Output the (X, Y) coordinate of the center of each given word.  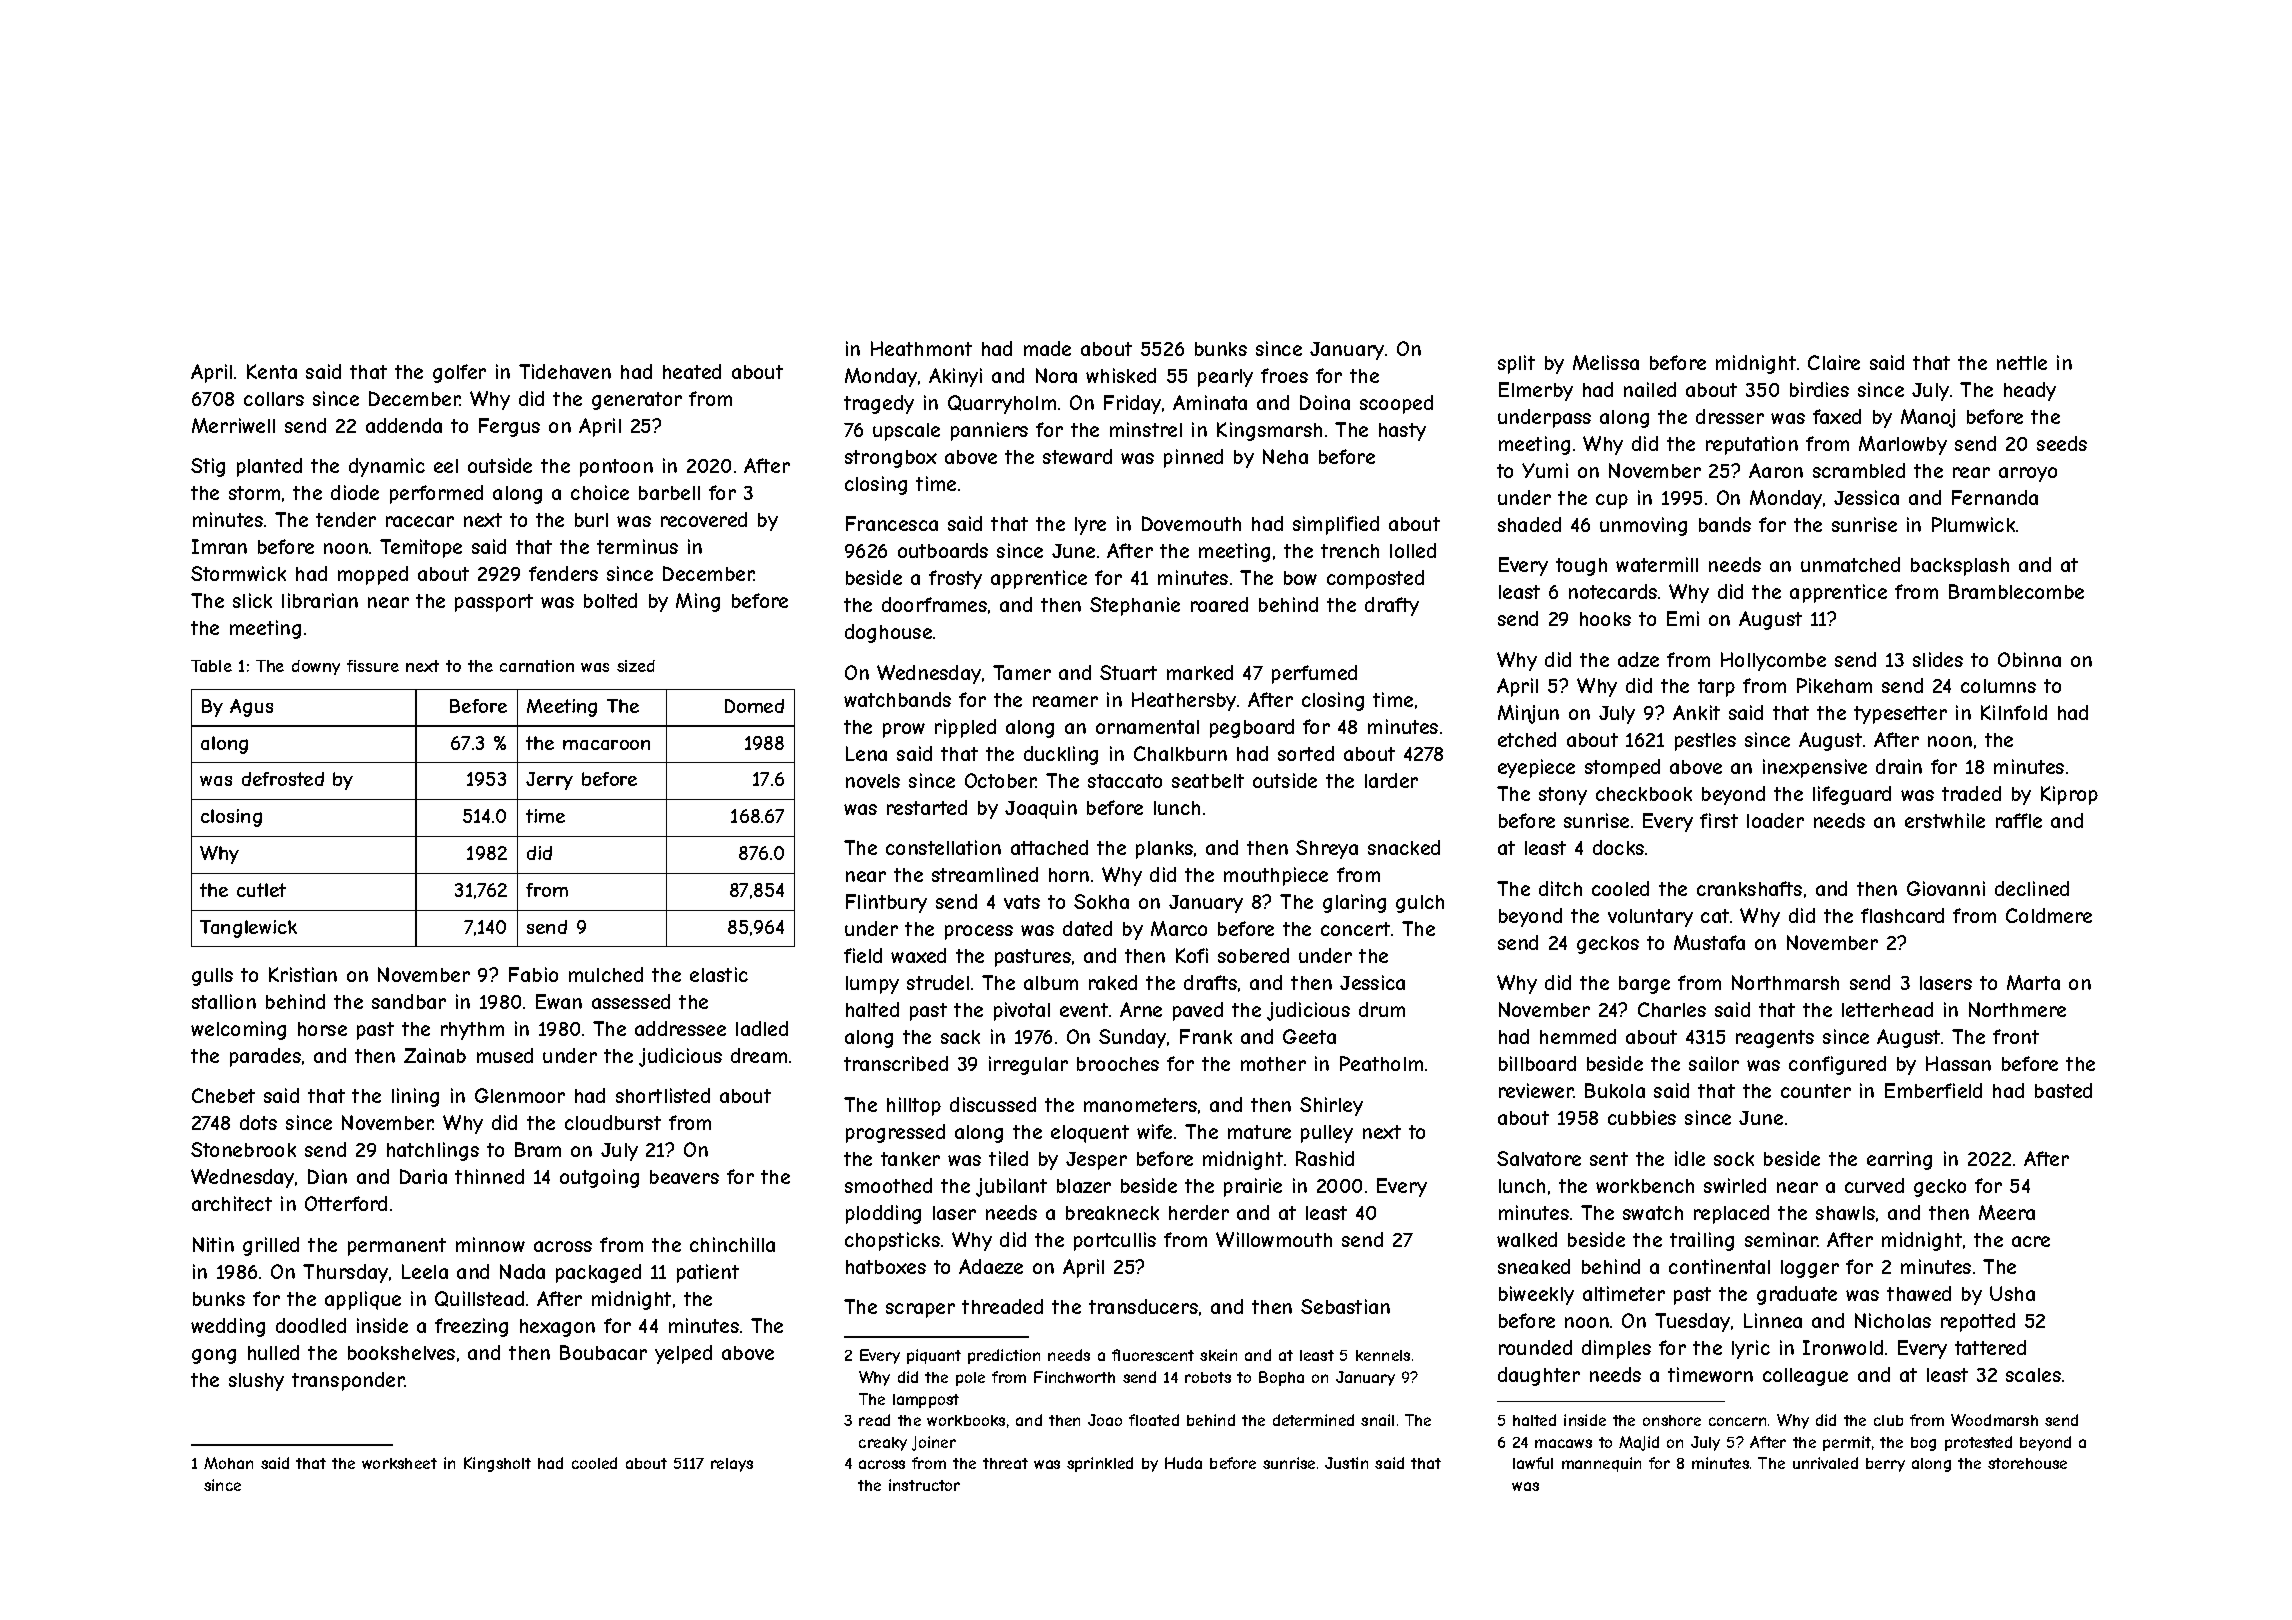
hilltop (914, 1106)
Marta (2033, 982)
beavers (684, 1177)
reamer (1065, 701)
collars (274, 399)
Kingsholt (497, 1464)
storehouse (2027, 1463)
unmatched (1850, 564)
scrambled (1859, 470)
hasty (1402, 432)
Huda (1183, 1463)
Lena (866, 753)
